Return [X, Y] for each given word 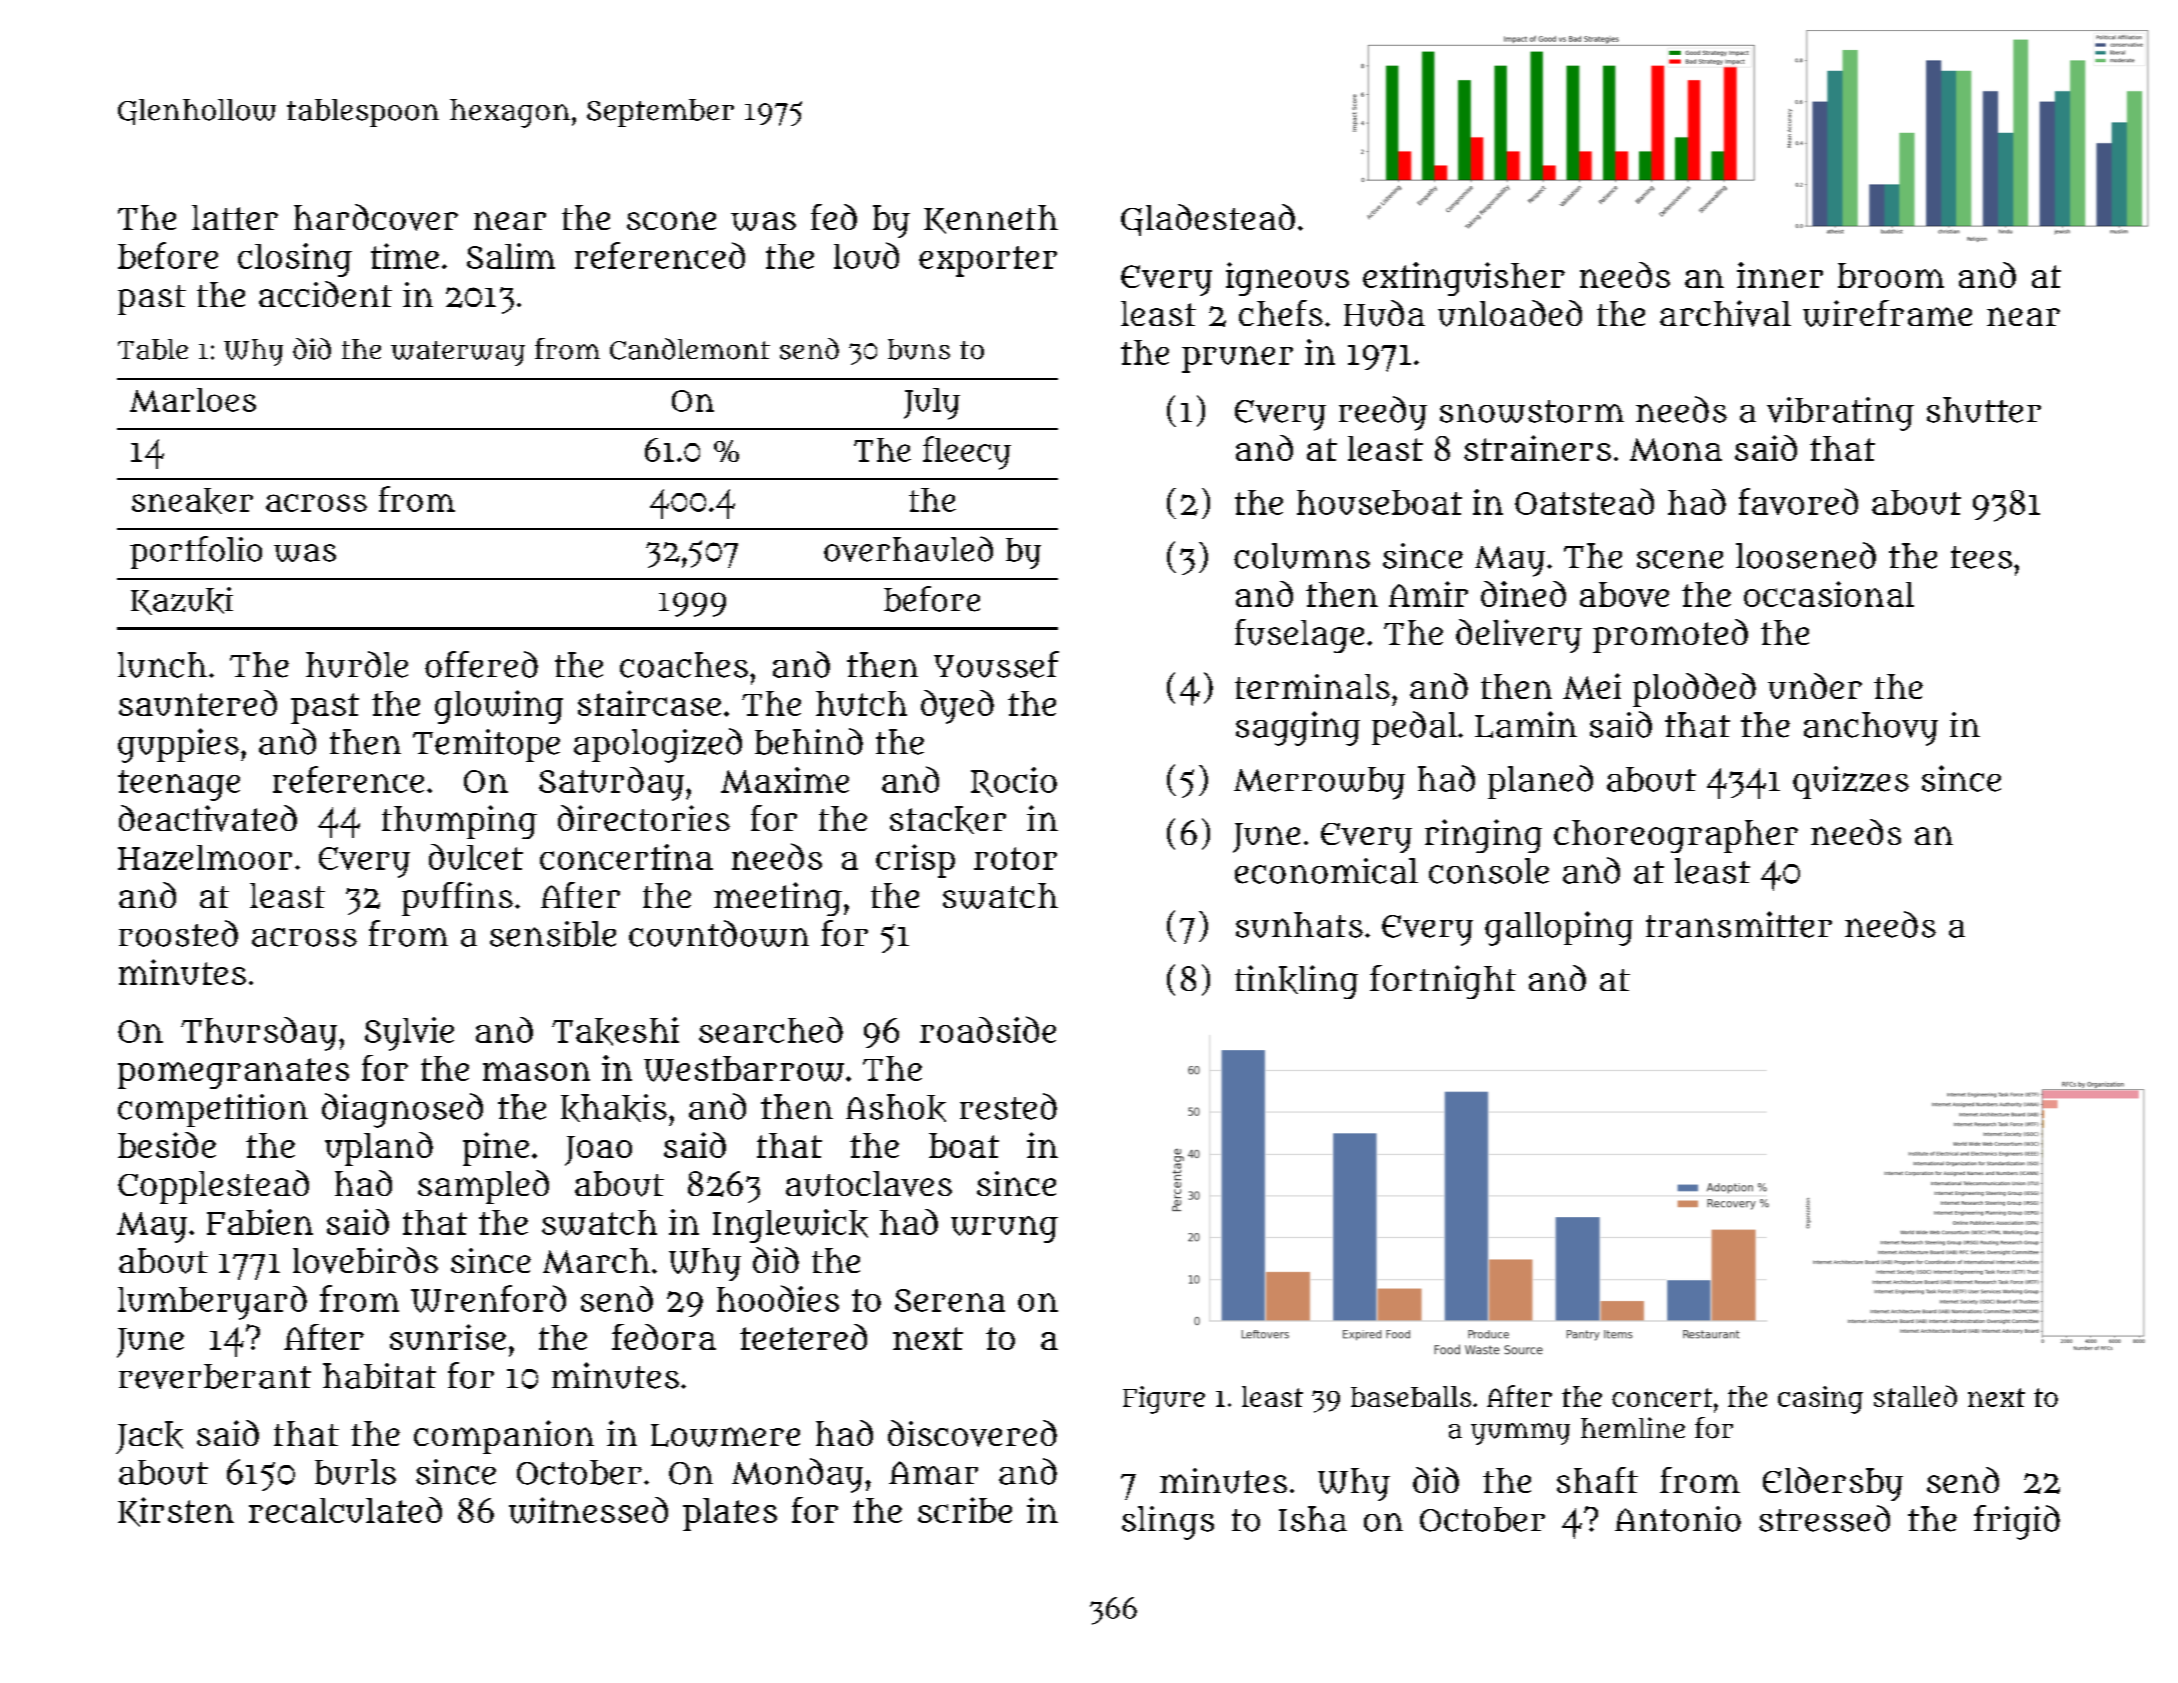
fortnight [1443, 982]
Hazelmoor [205, 857]
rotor [1015, 858]
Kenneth [991, 219]
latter [235, 217]
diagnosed [402, 1110]
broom [1891, 275]
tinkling [1296, 982]
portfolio [196, 552]
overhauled [908, 549]
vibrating [1840, 414]
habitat [379, 1376]
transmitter [1739, 924]
